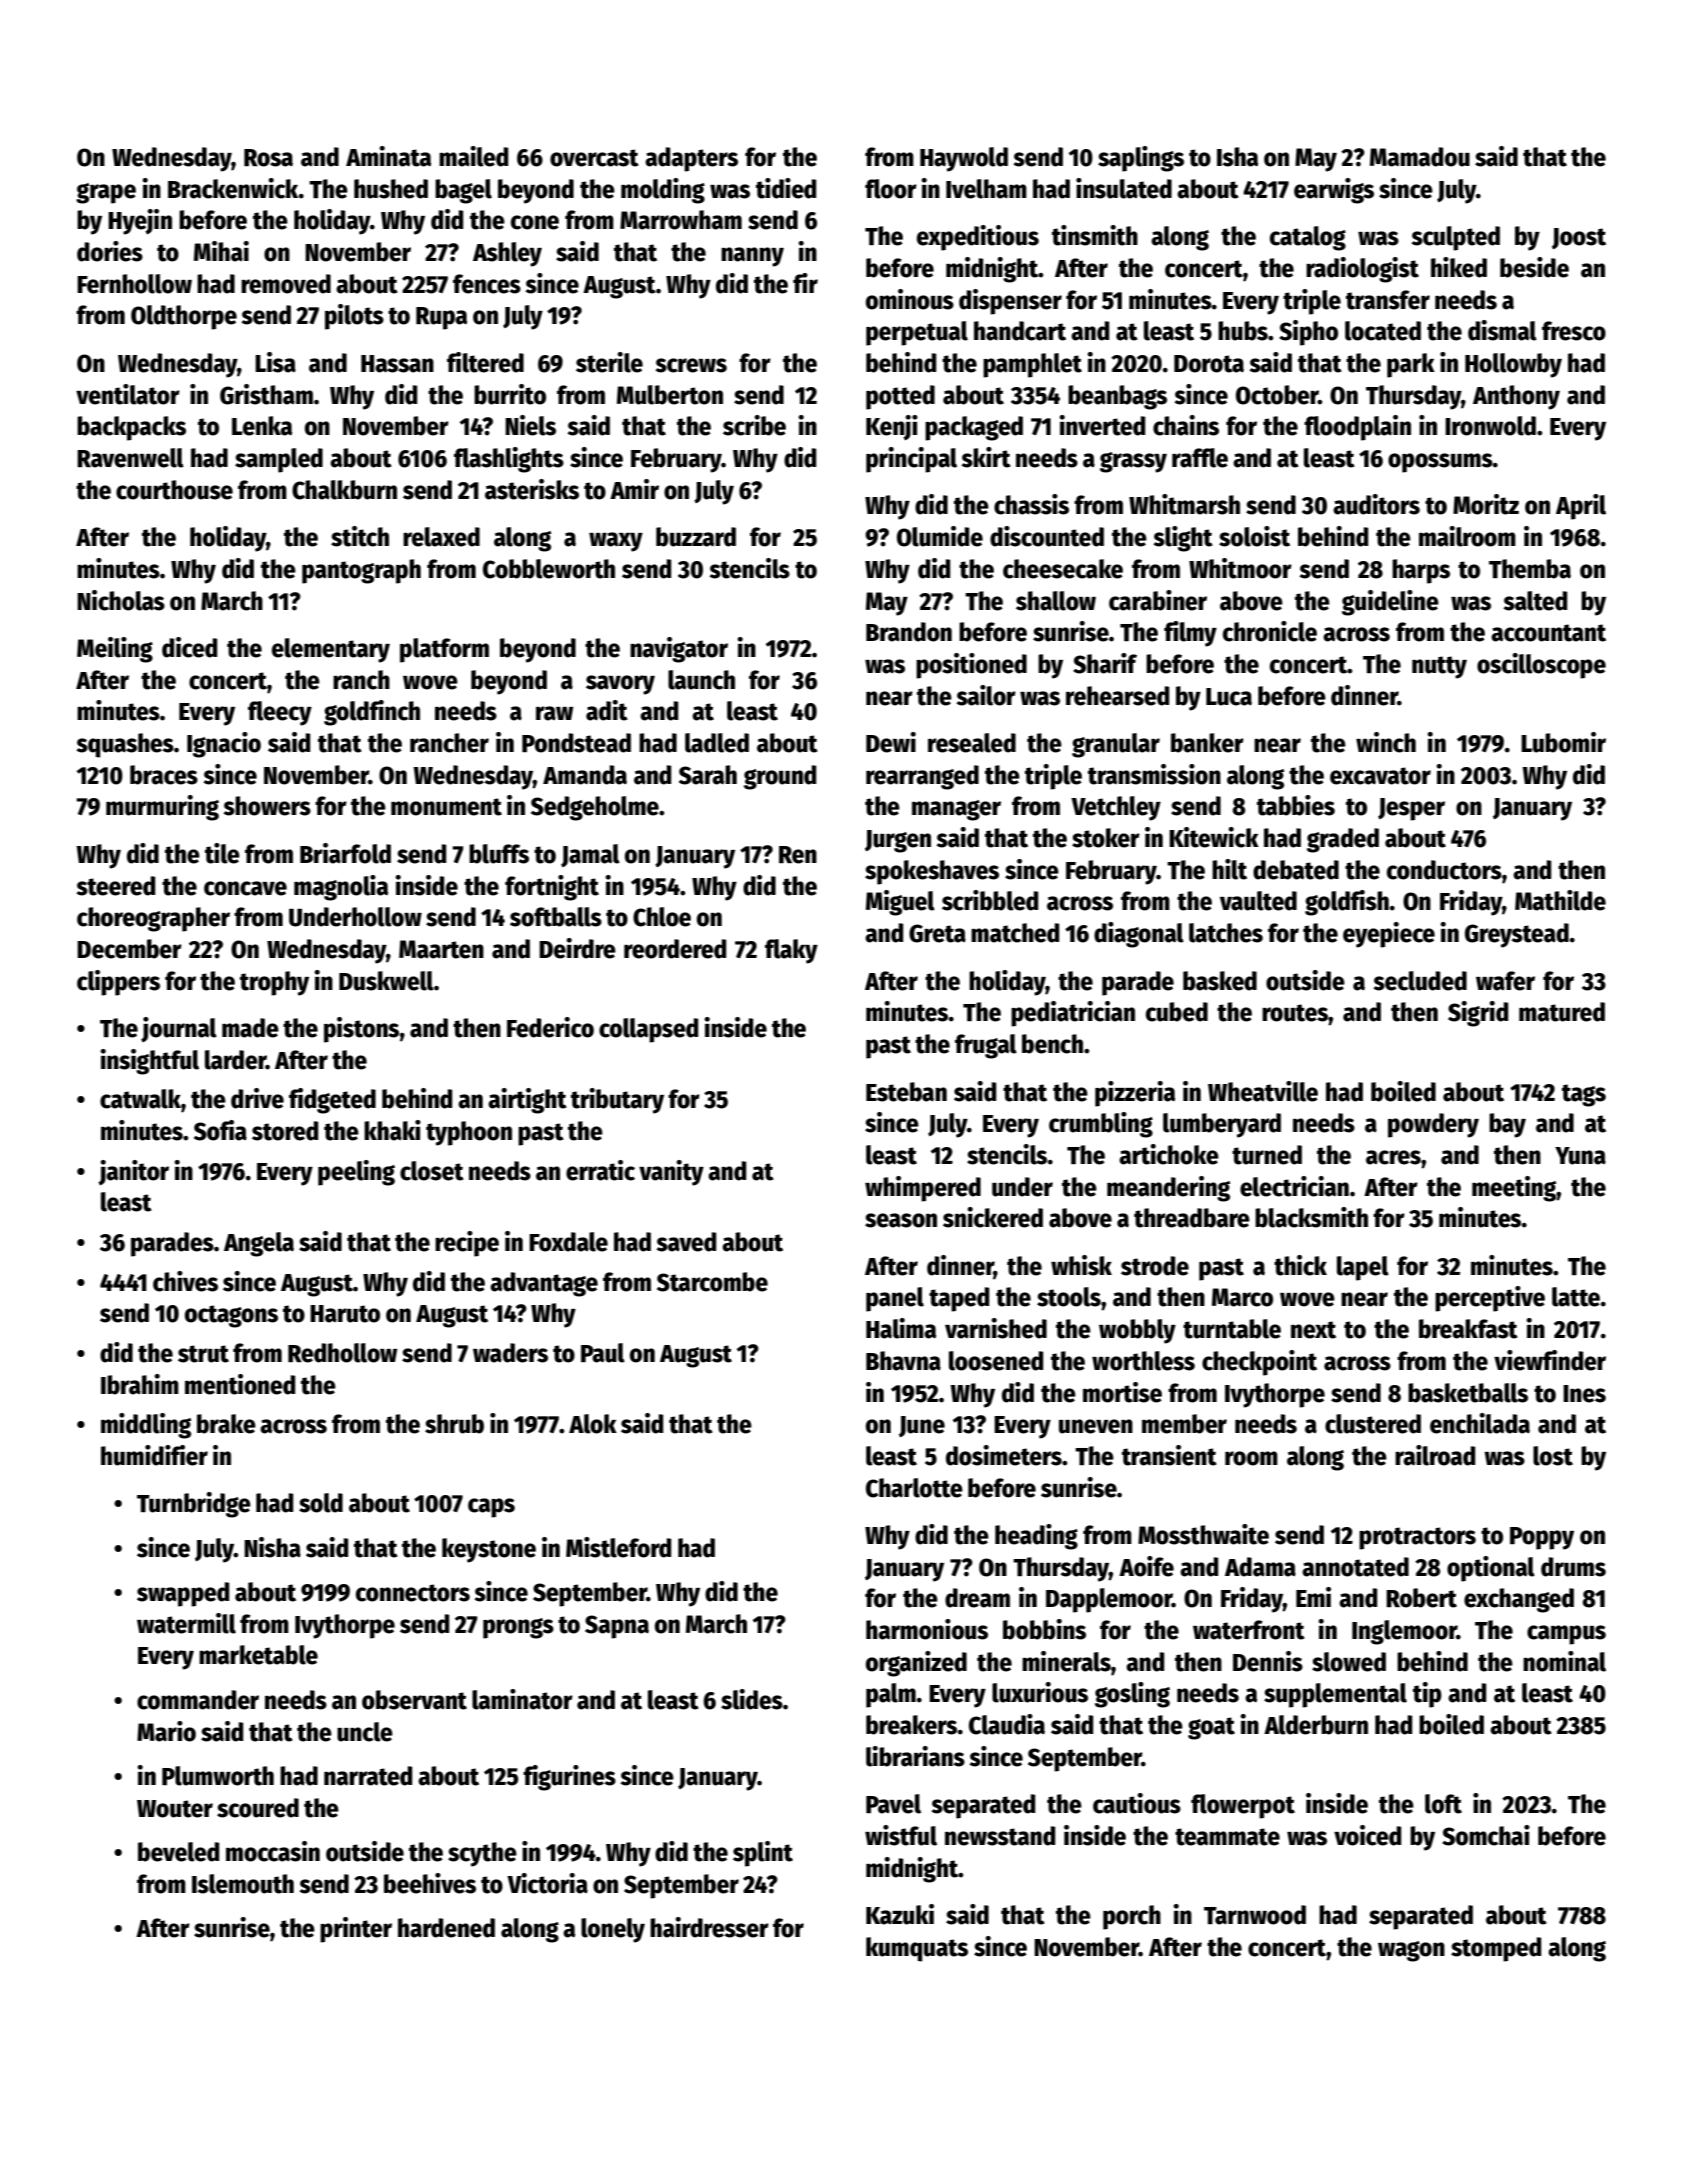  What do you see at coordinates (115, 886) in the screenshot?
I see `steered` at bounding box center [115, 886].
